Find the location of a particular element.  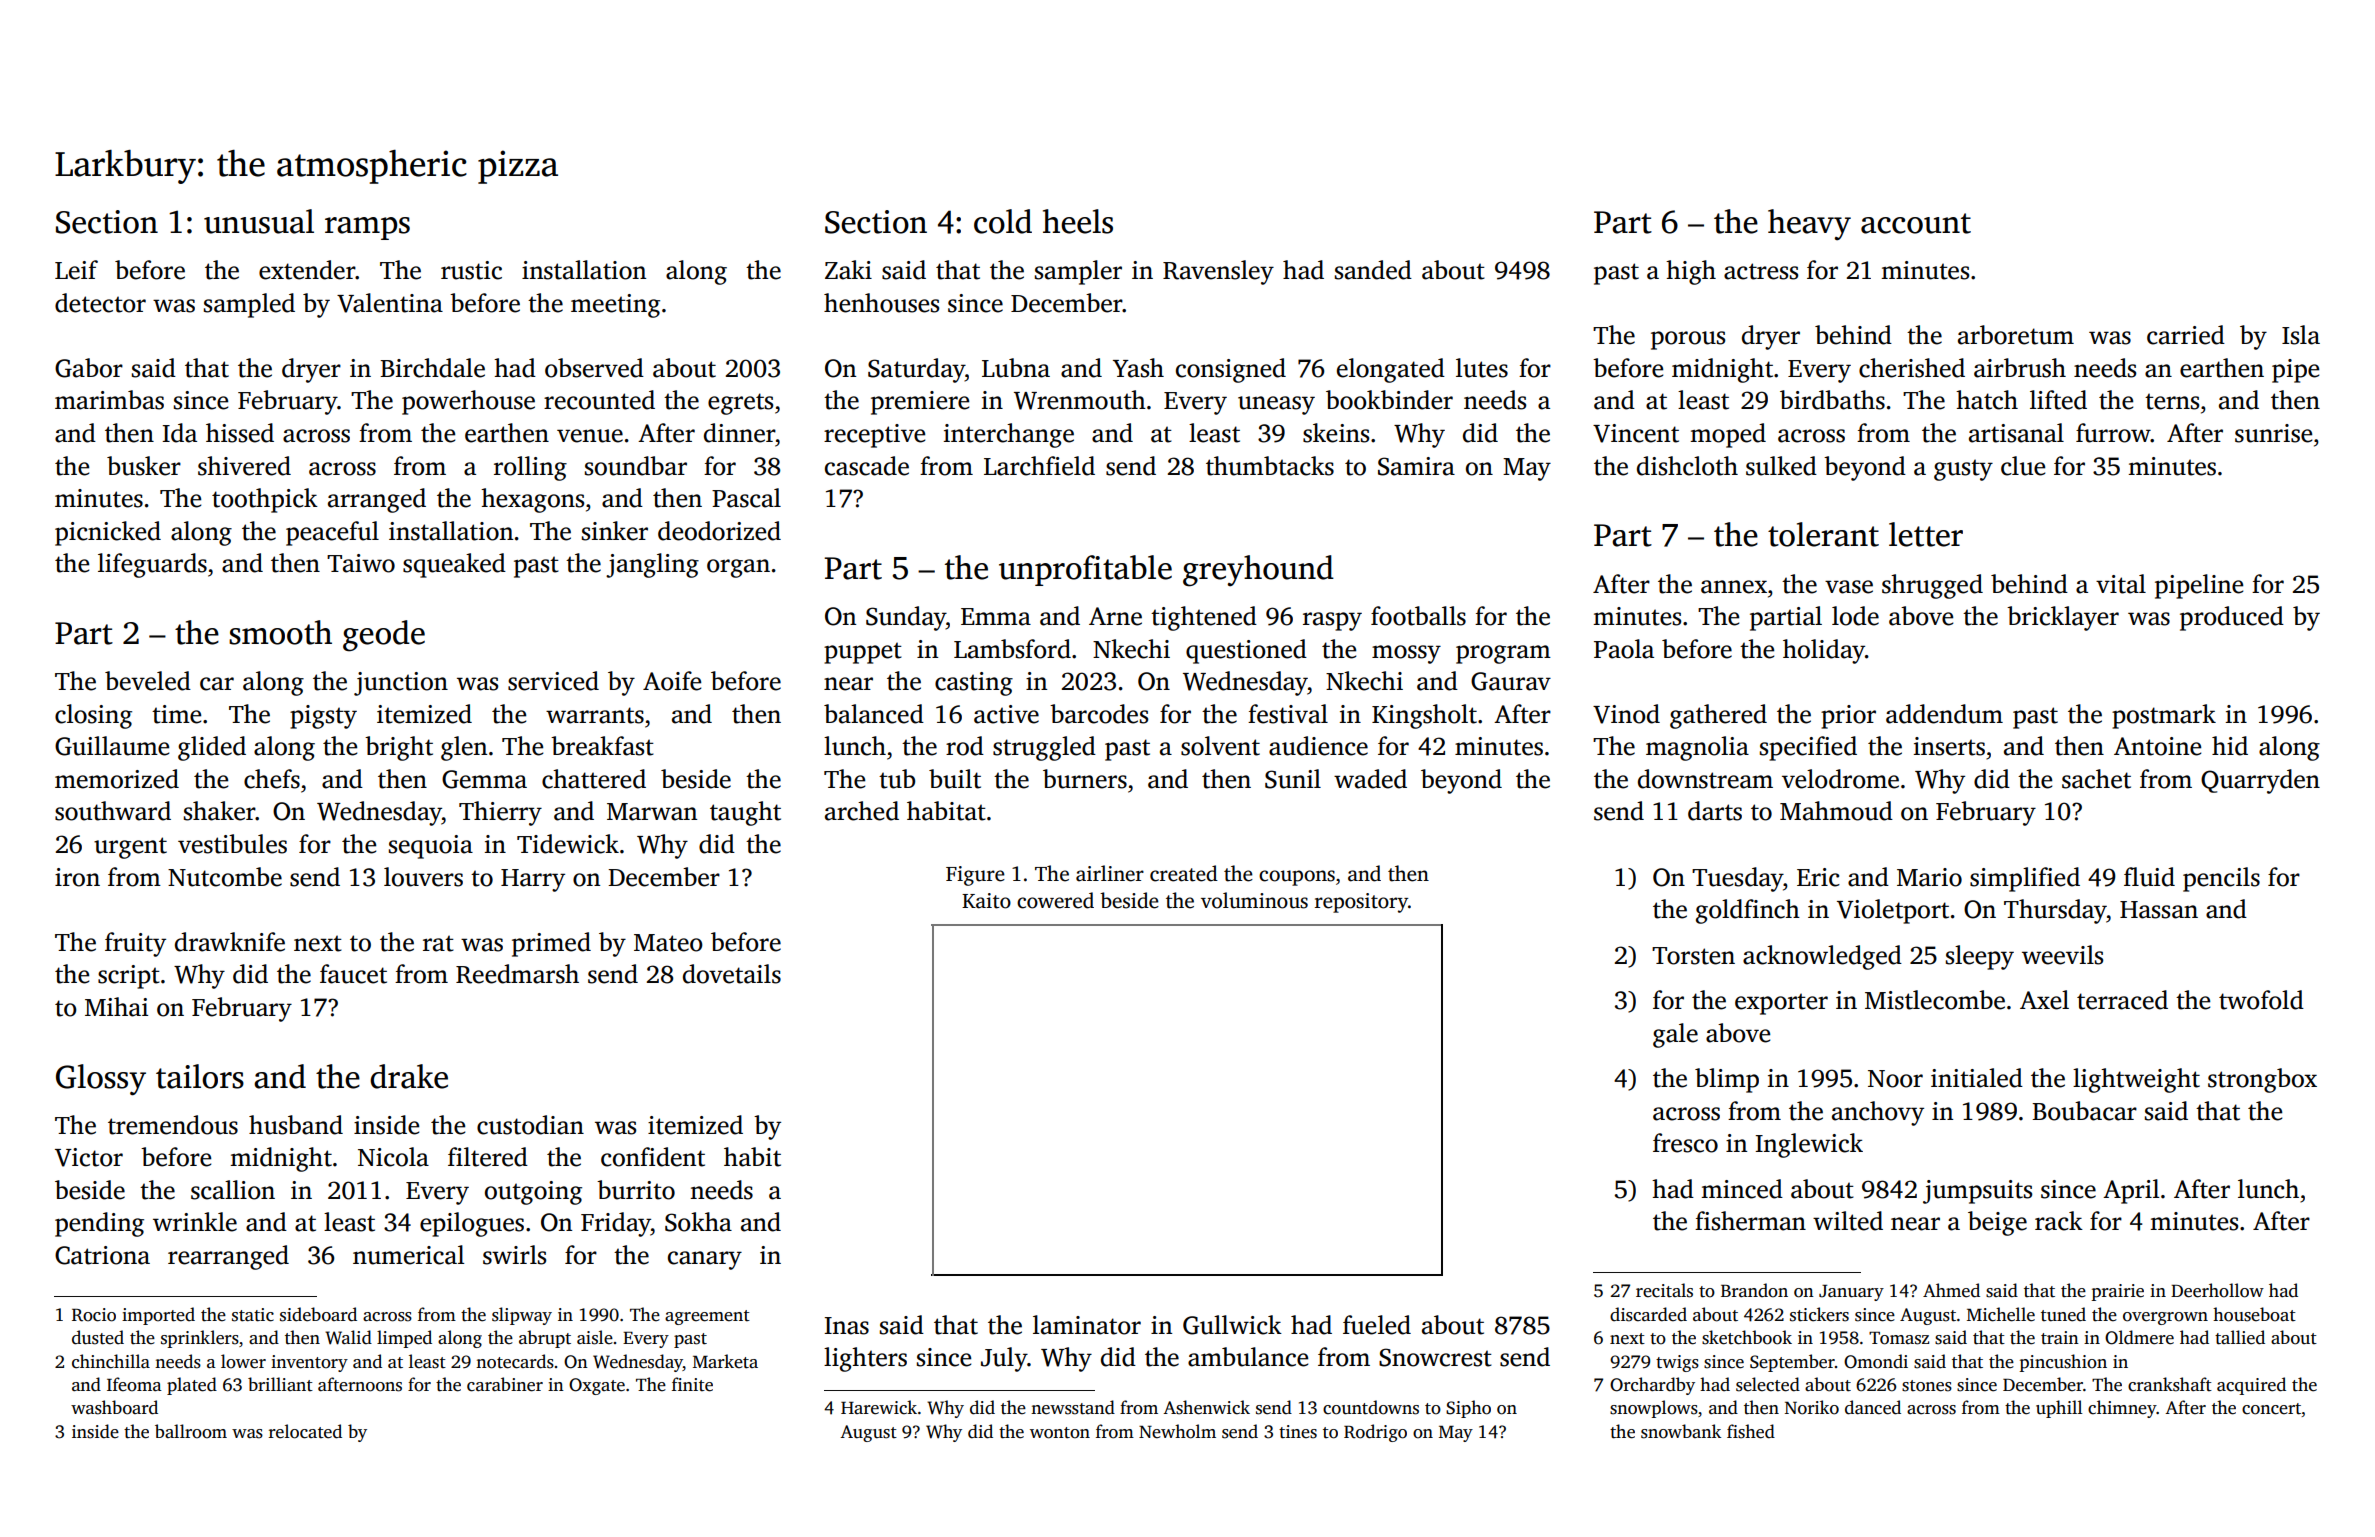

downstream is located at coordinates (1705, 779).
